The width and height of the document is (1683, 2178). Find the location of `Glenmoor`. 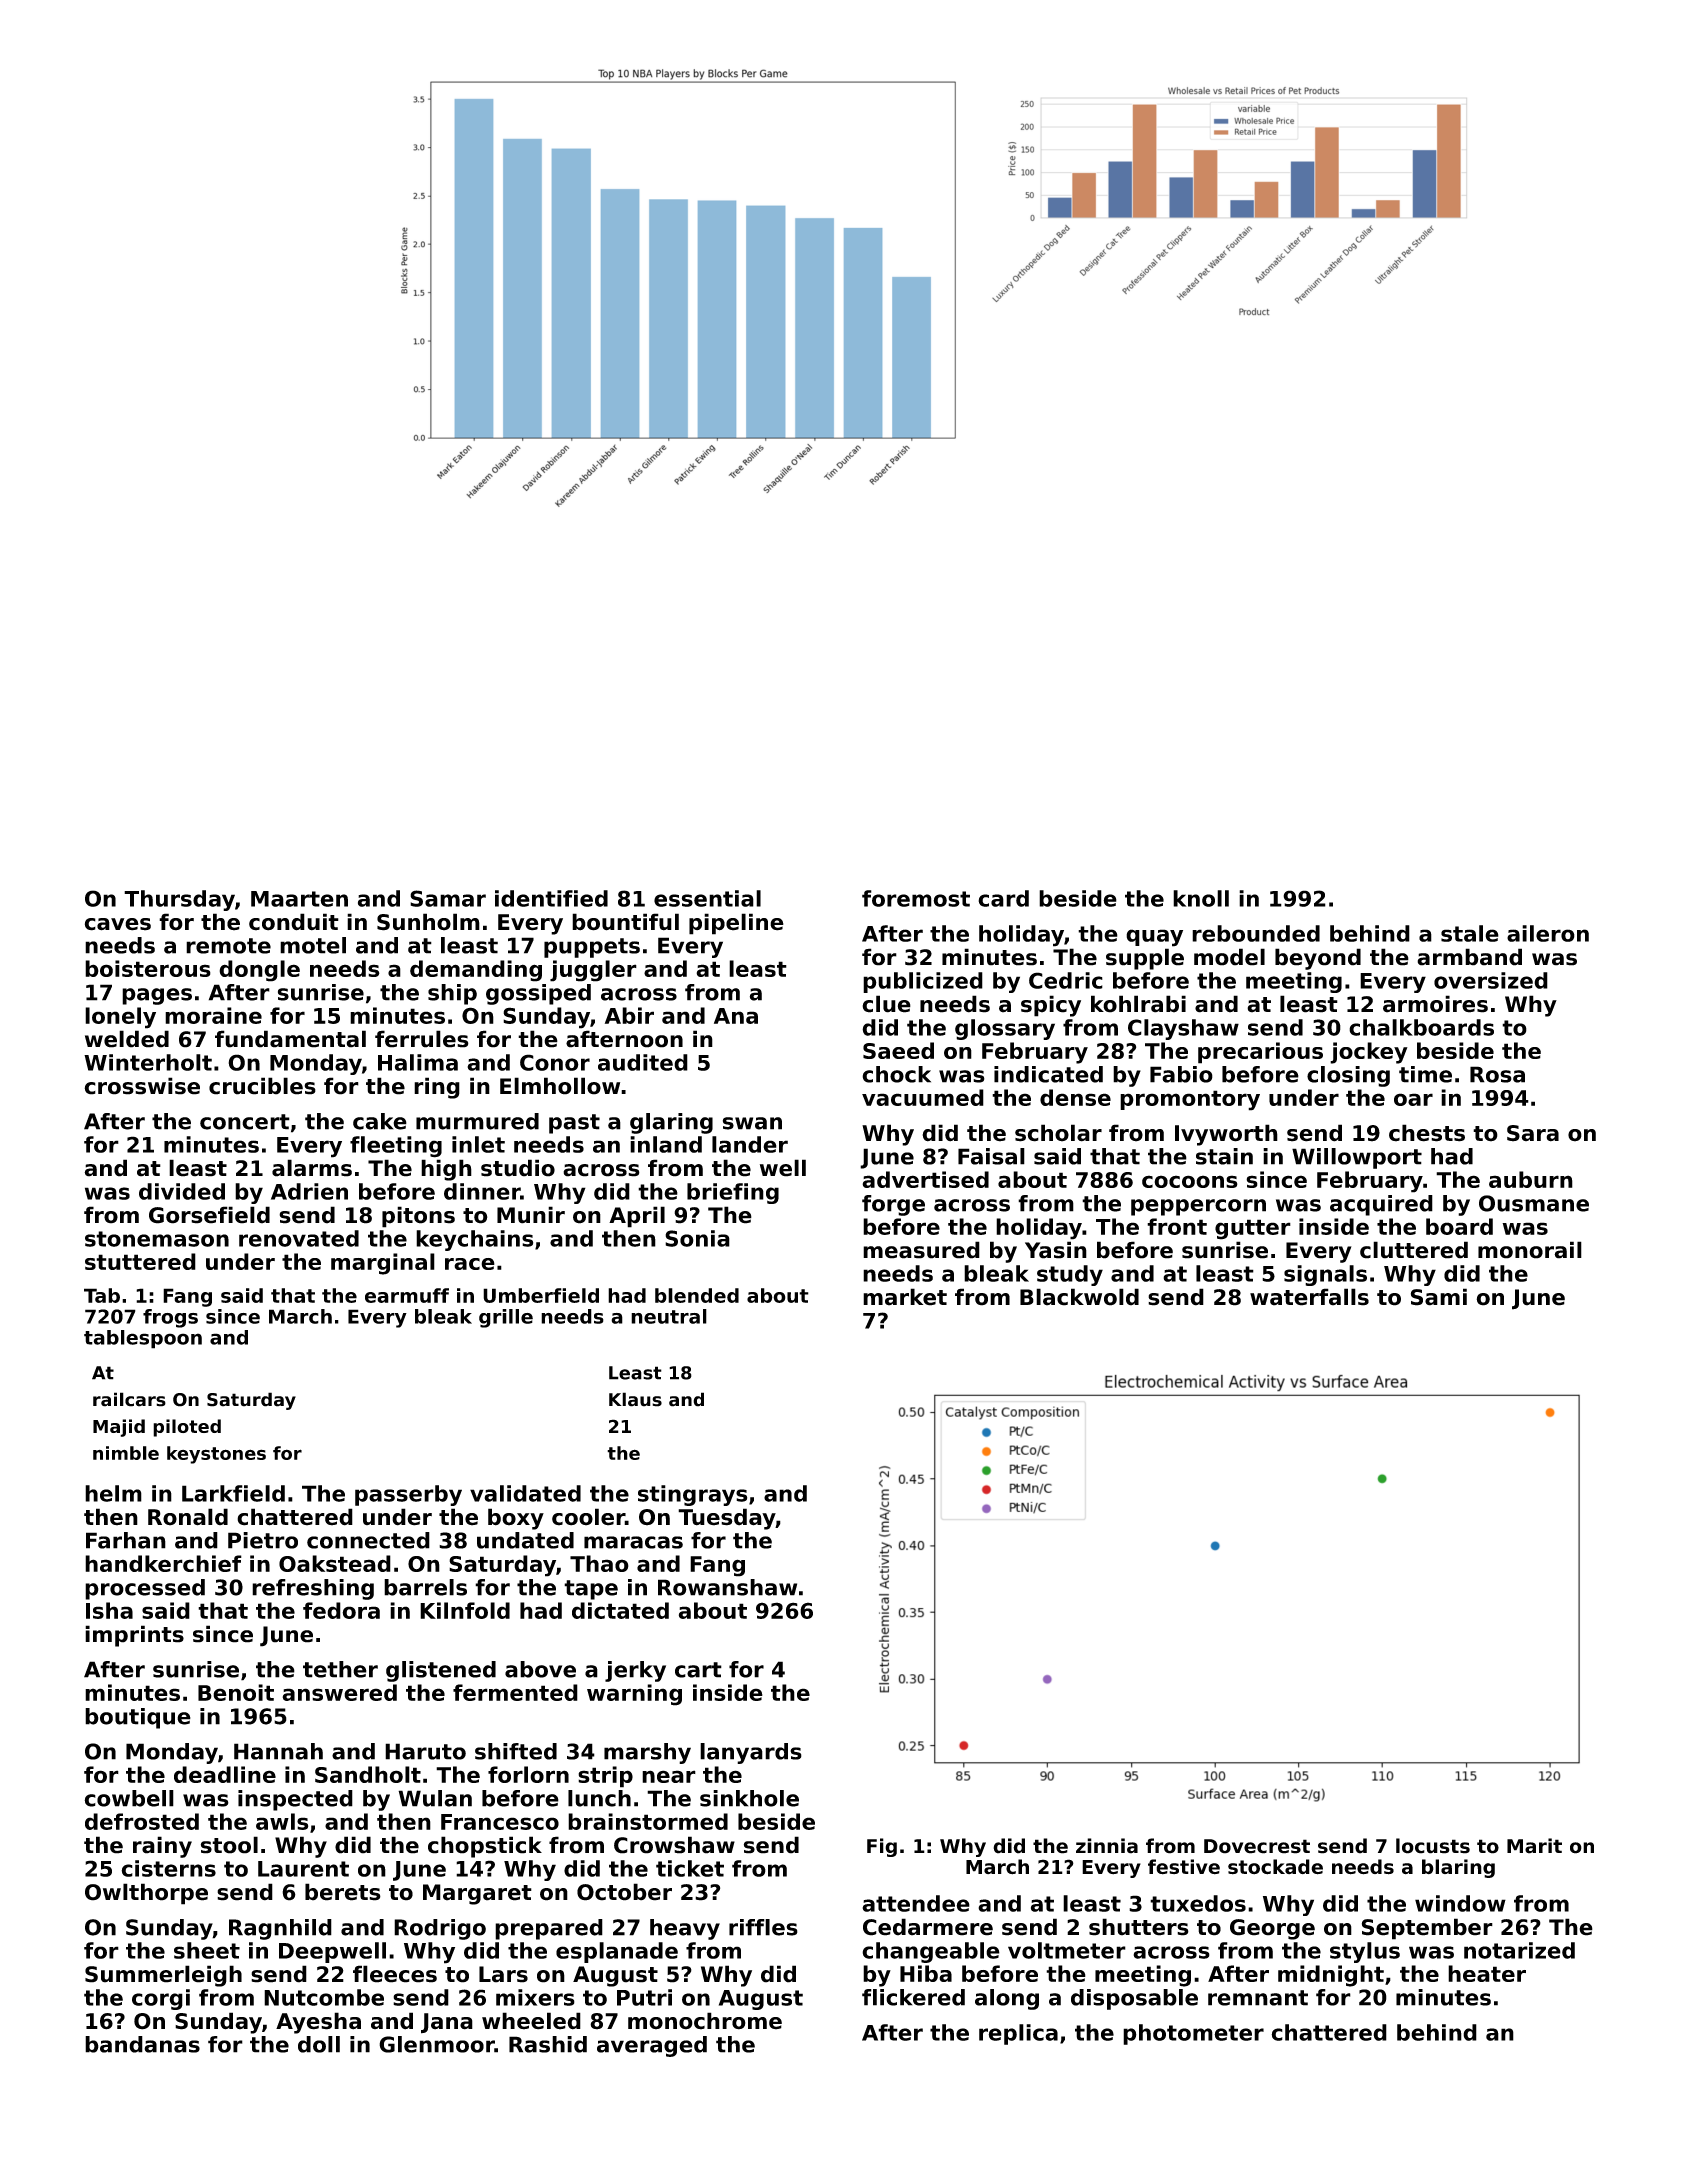

Glenmoor is located at coordinates (437, 2044).
